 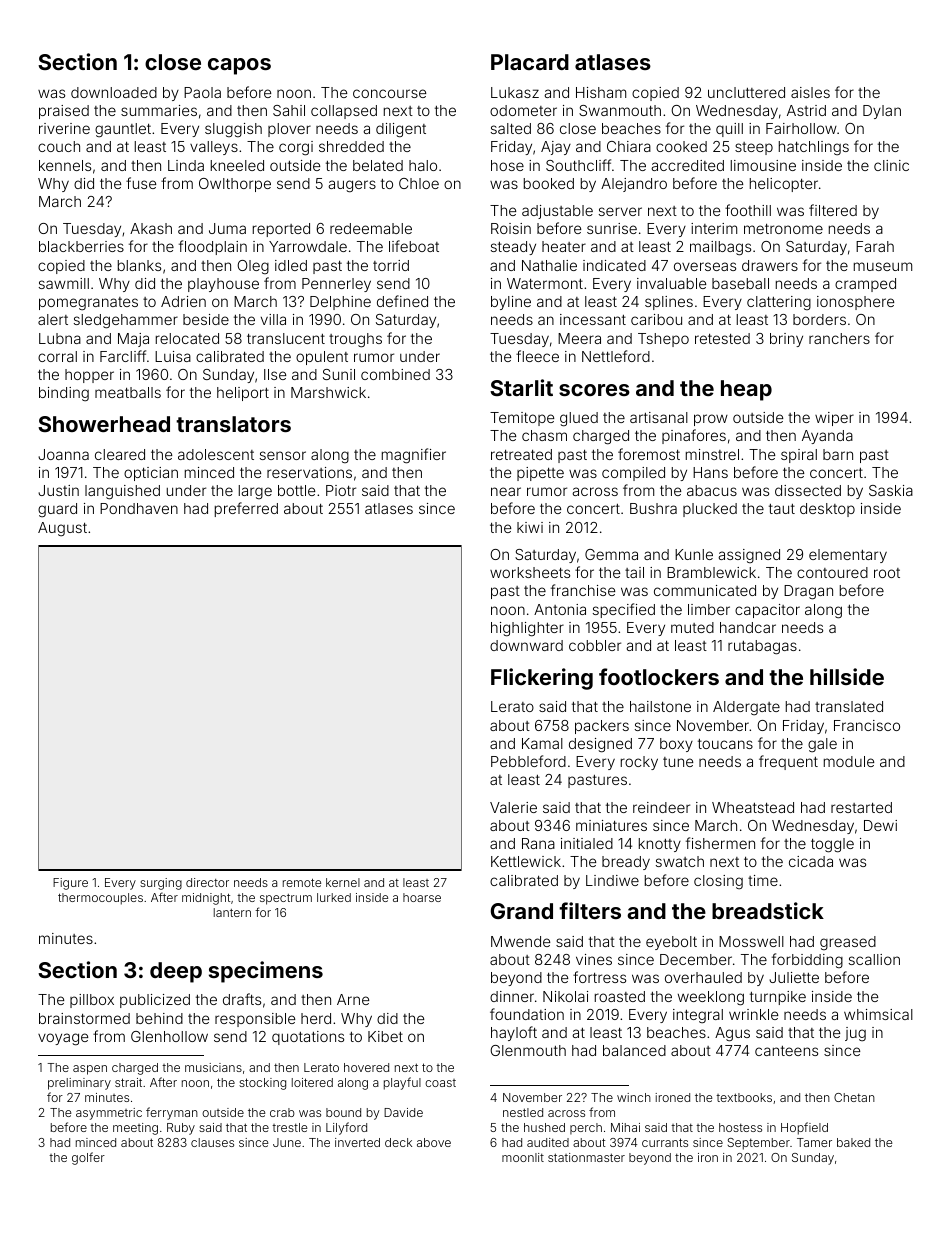 I want to click on Showerhead, so click(x=104, y=424).
